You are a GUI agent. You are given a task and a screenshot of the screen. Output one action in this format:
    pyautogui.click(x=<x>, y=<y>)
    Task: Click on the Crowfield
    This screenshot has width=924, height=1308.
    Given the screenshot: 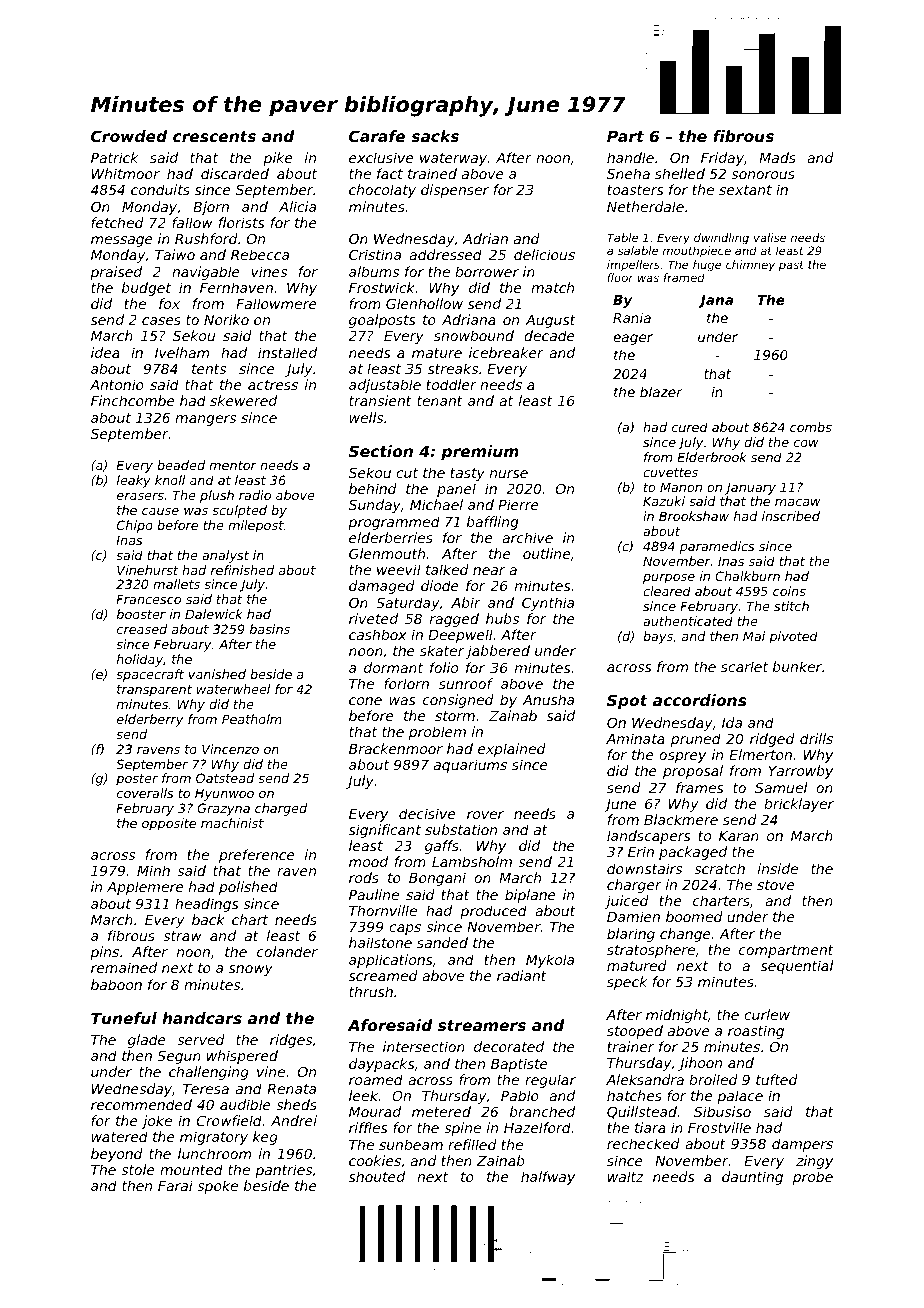 What is the action you would take?
    pyautogui.click(x=229, y=1120)
